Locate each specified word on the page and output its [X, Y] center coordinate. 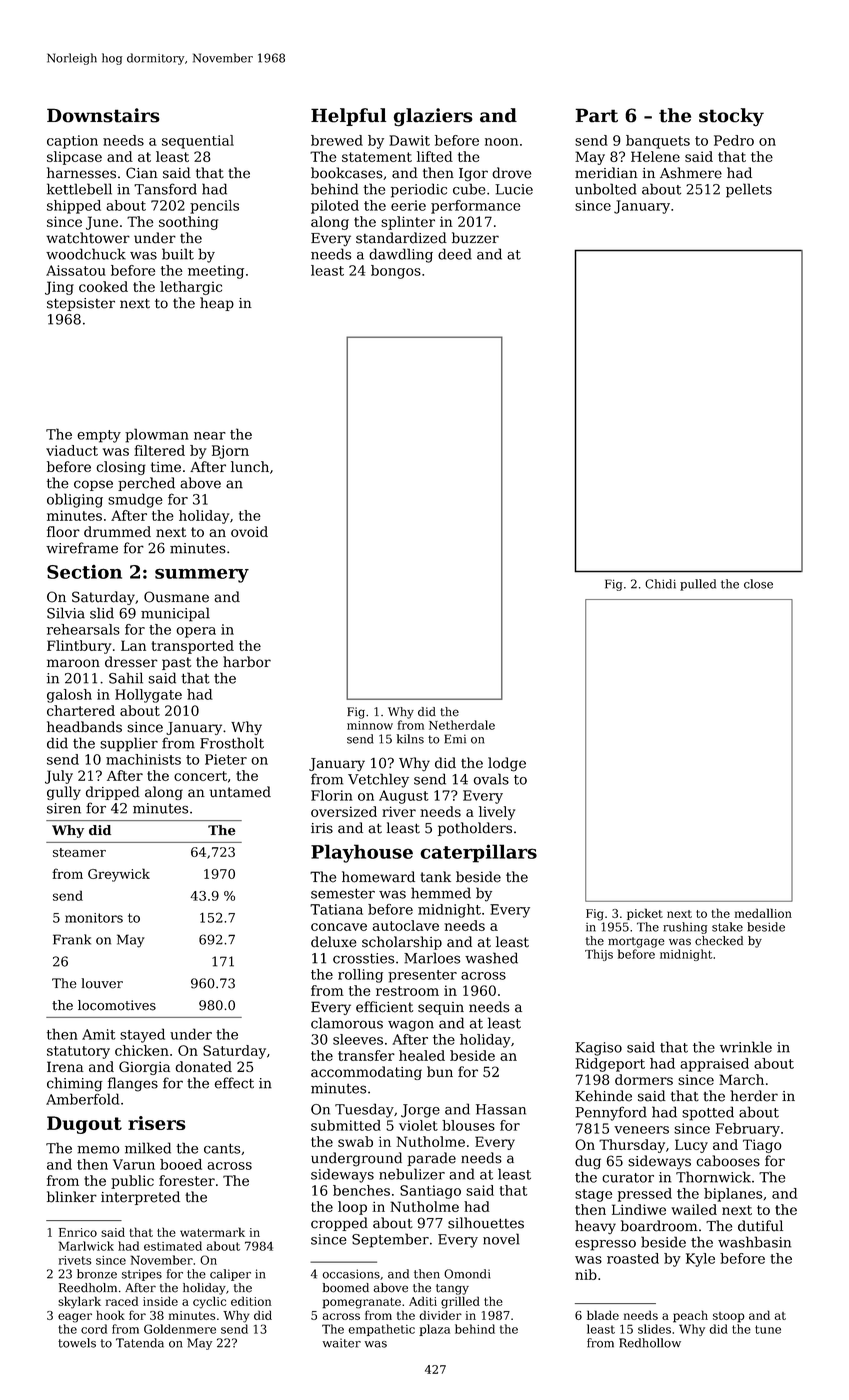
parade [431, 1159]
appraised [714, 1065]
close [758, 584]
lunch [250, 466]
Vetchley [378, 780]
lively [497, 813]
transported [192, 647]
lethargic [191, 288]
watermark [212, 1232]
